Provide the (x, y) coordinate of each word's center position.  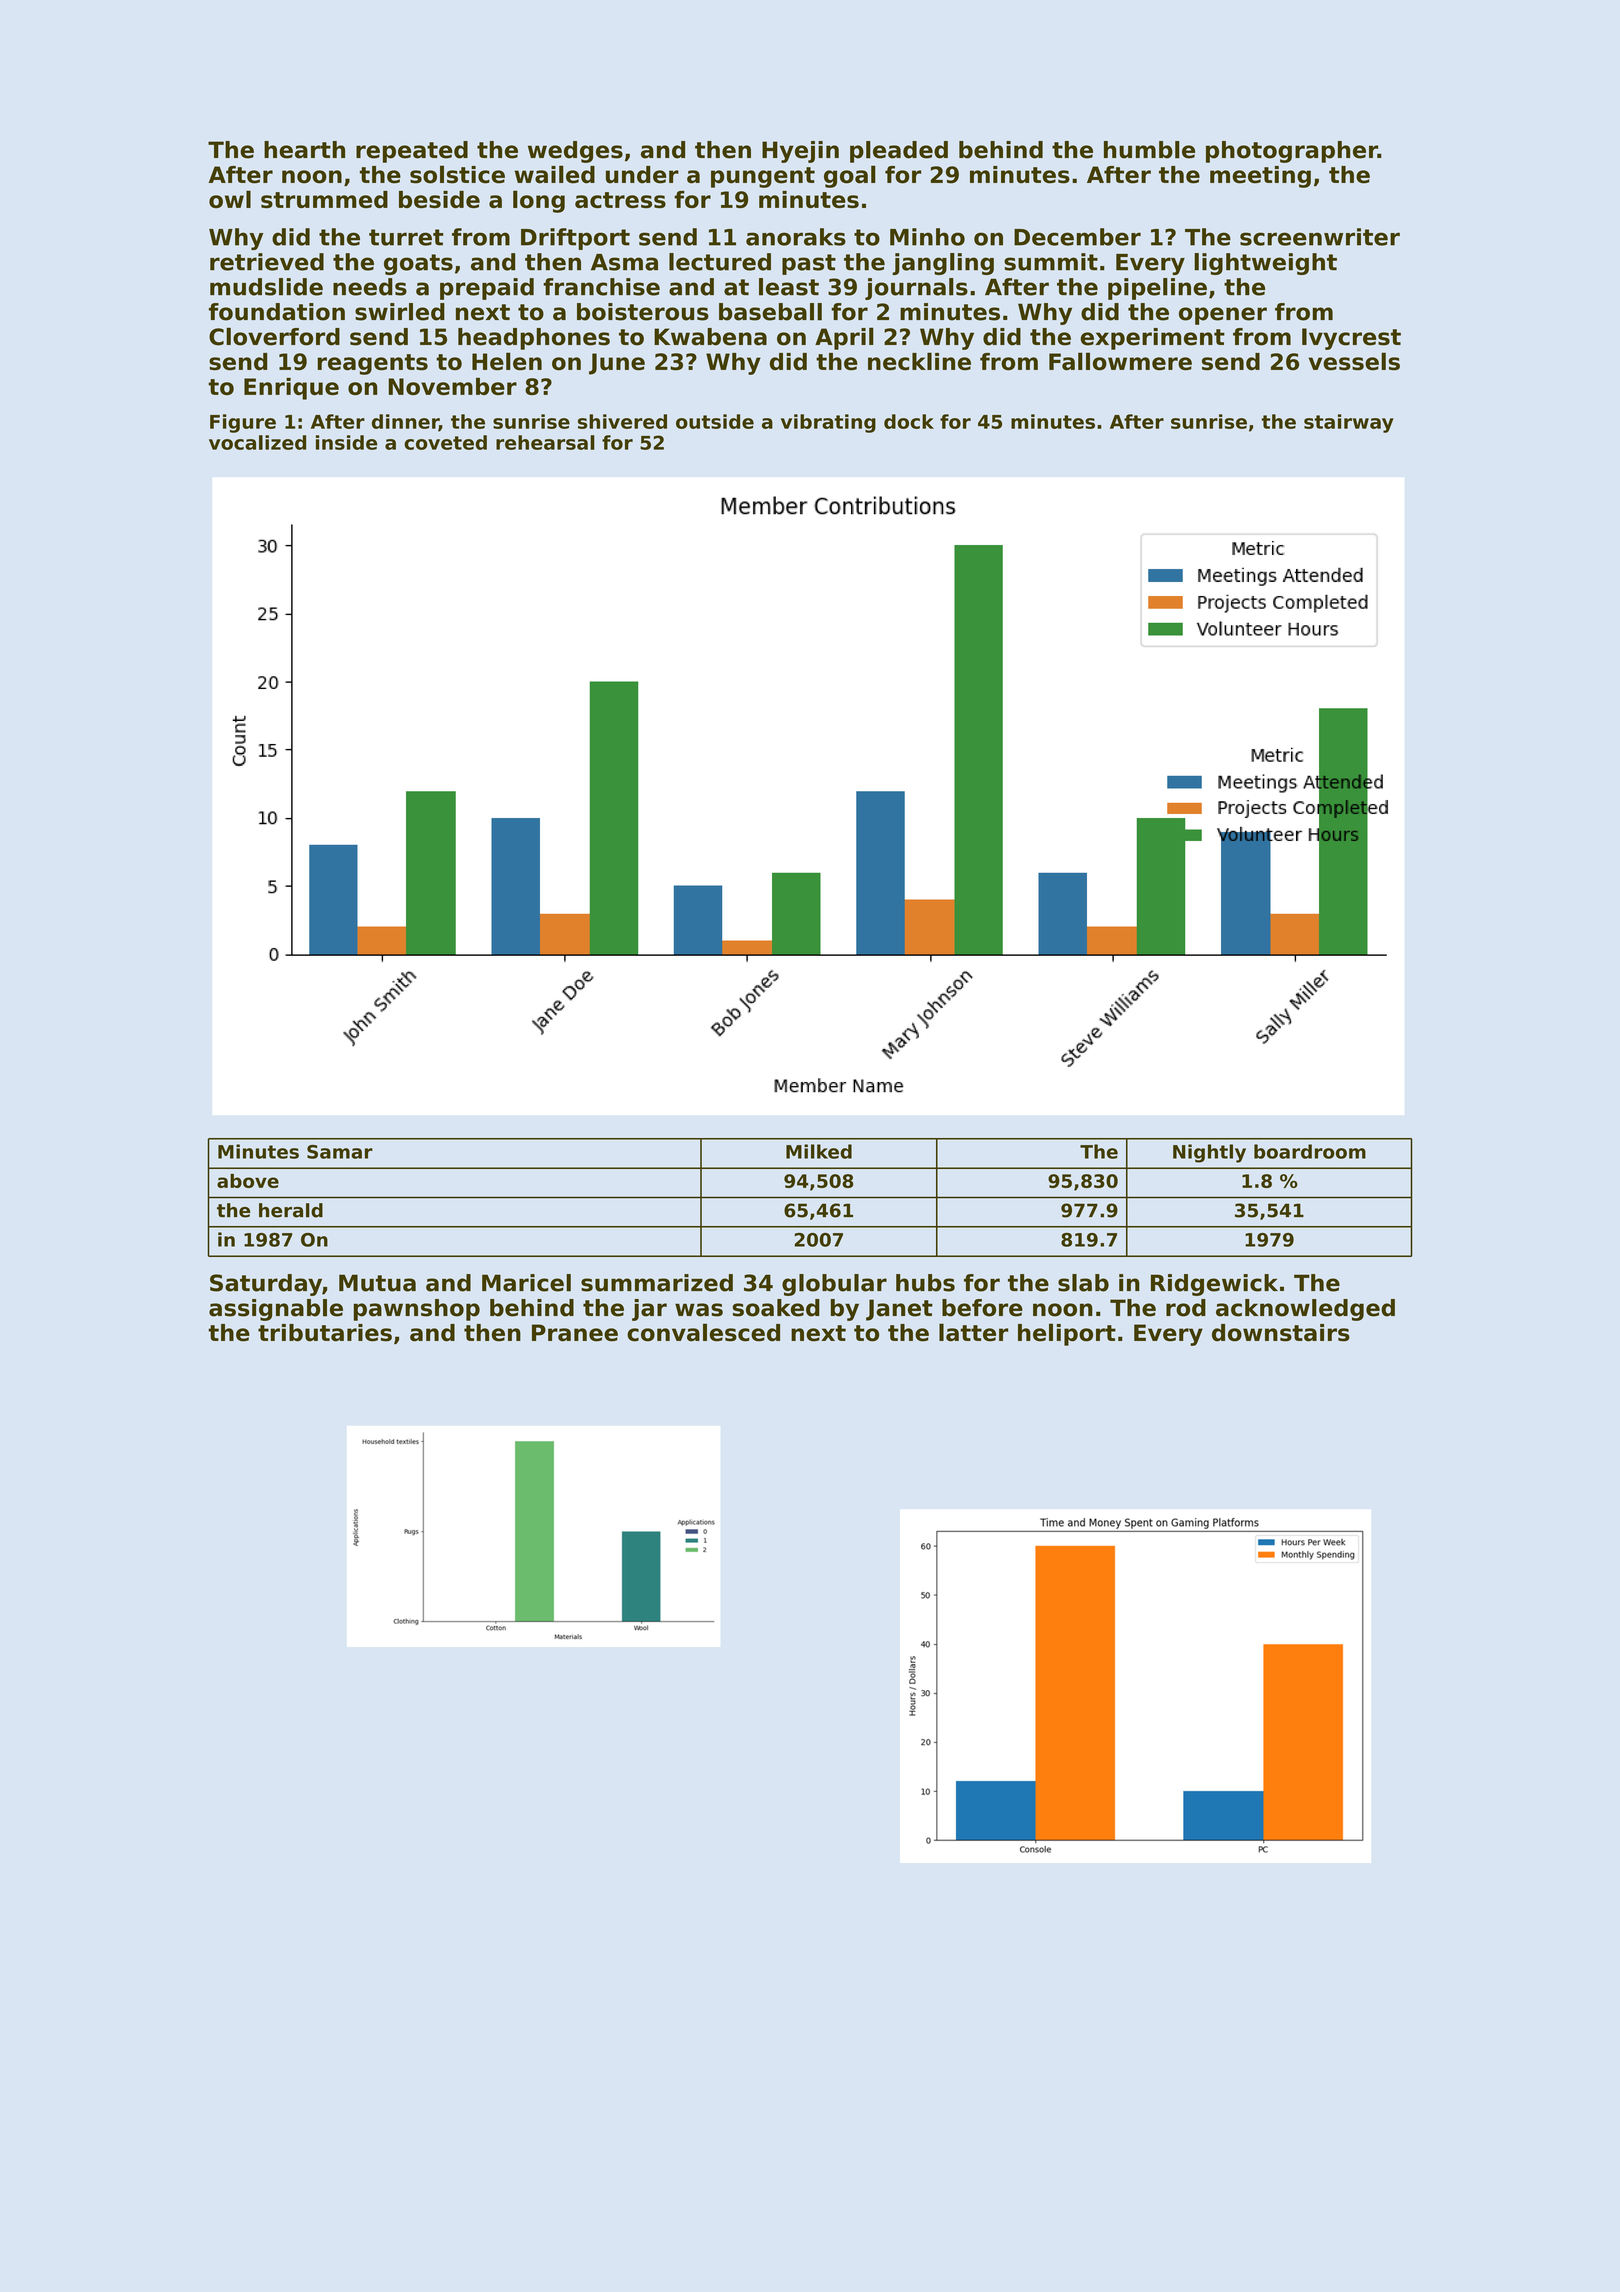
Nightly (1209, 1153)
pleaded (899, 152)
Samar (340, 1152)
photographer (1292, 152)
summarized (657, 1283)
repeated (412, 152)
